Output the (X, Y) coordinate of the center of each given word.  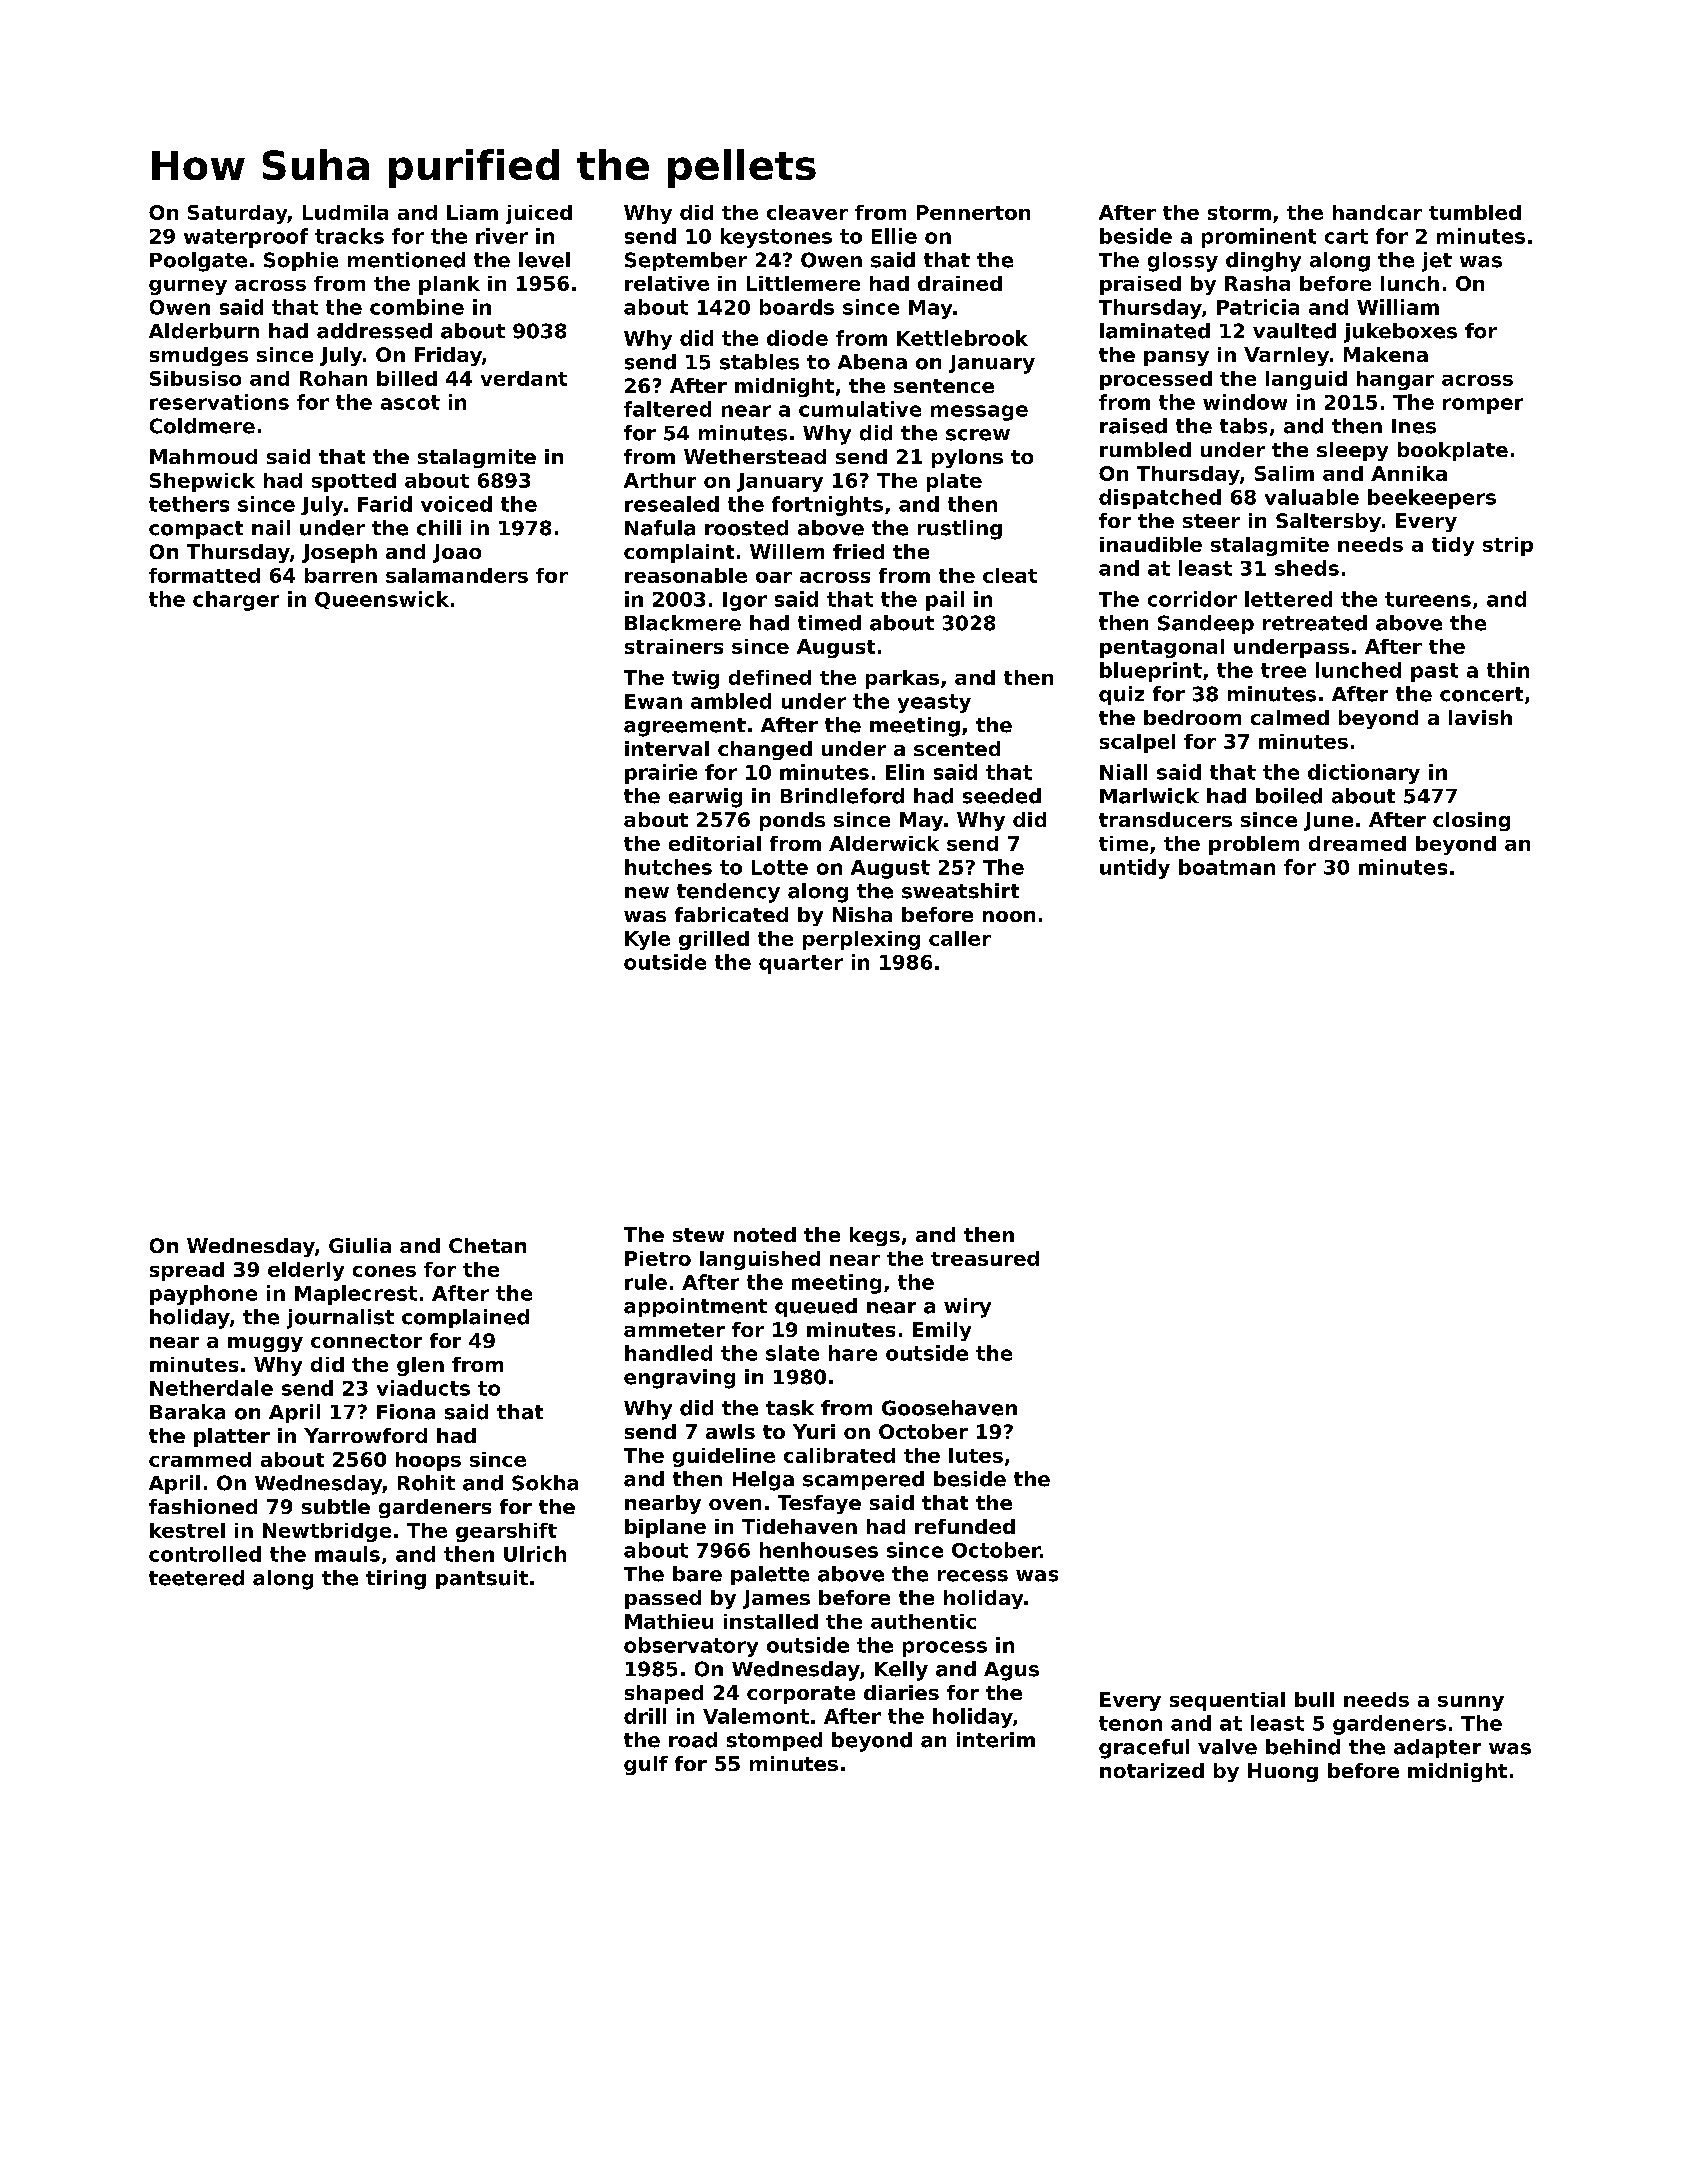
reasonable (686, 575)
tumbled (1475, 212)
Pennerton (973, 212)
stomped (774, 1741)
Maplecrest (356, 1295)
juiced (539, 214)
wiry (967, 1308)
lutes (976, 1455)
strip (1508, 546)
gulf (646, 1765)
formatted (204, 575)
